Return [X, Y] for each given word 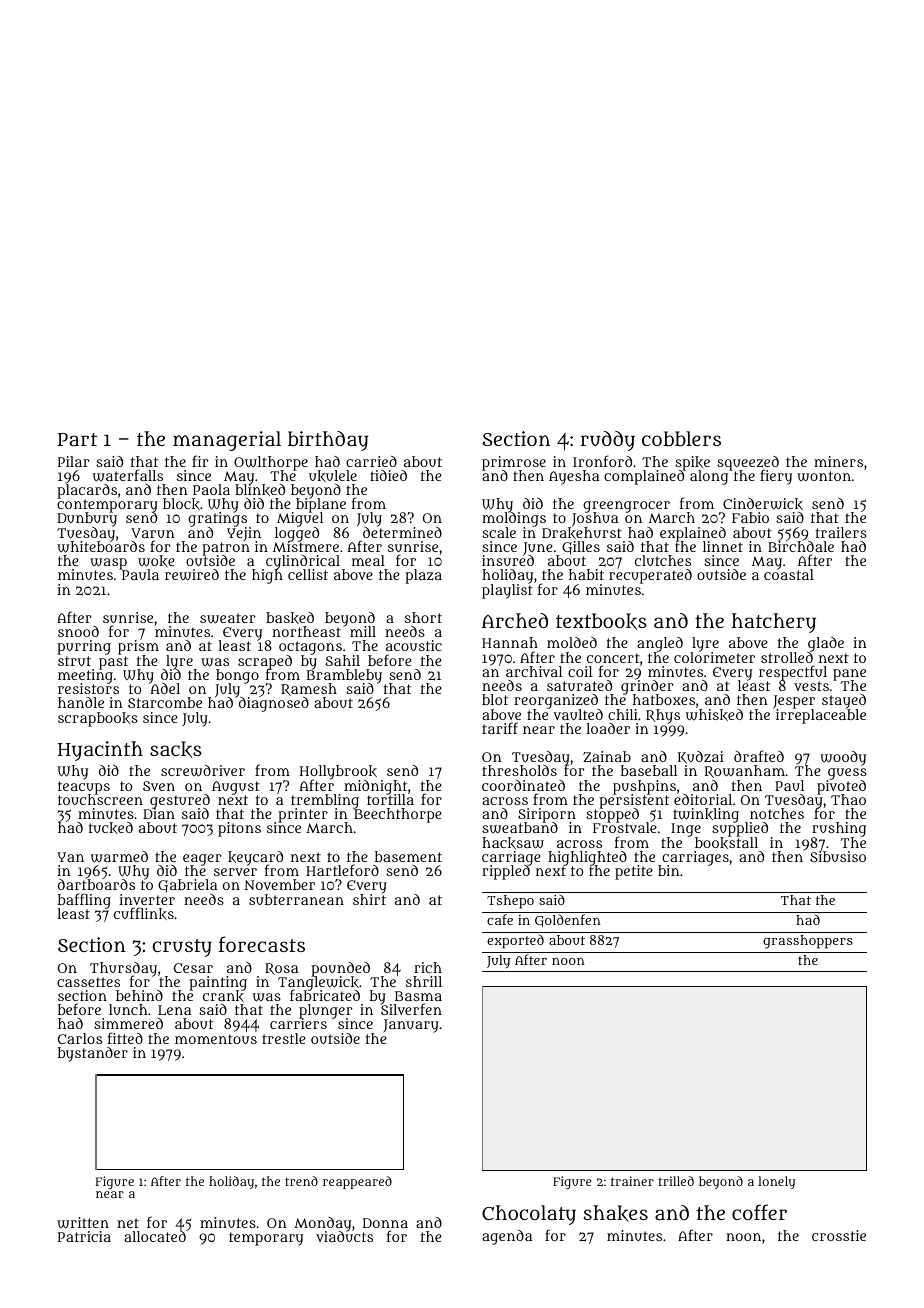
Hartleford [342, 870]
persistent [634, 801]
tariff [500, 728]
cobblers [681, 438]
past [113, 663]
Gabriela [187, 886]
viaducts [344, 1237]
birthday [328, 441]
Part [77, 439]
